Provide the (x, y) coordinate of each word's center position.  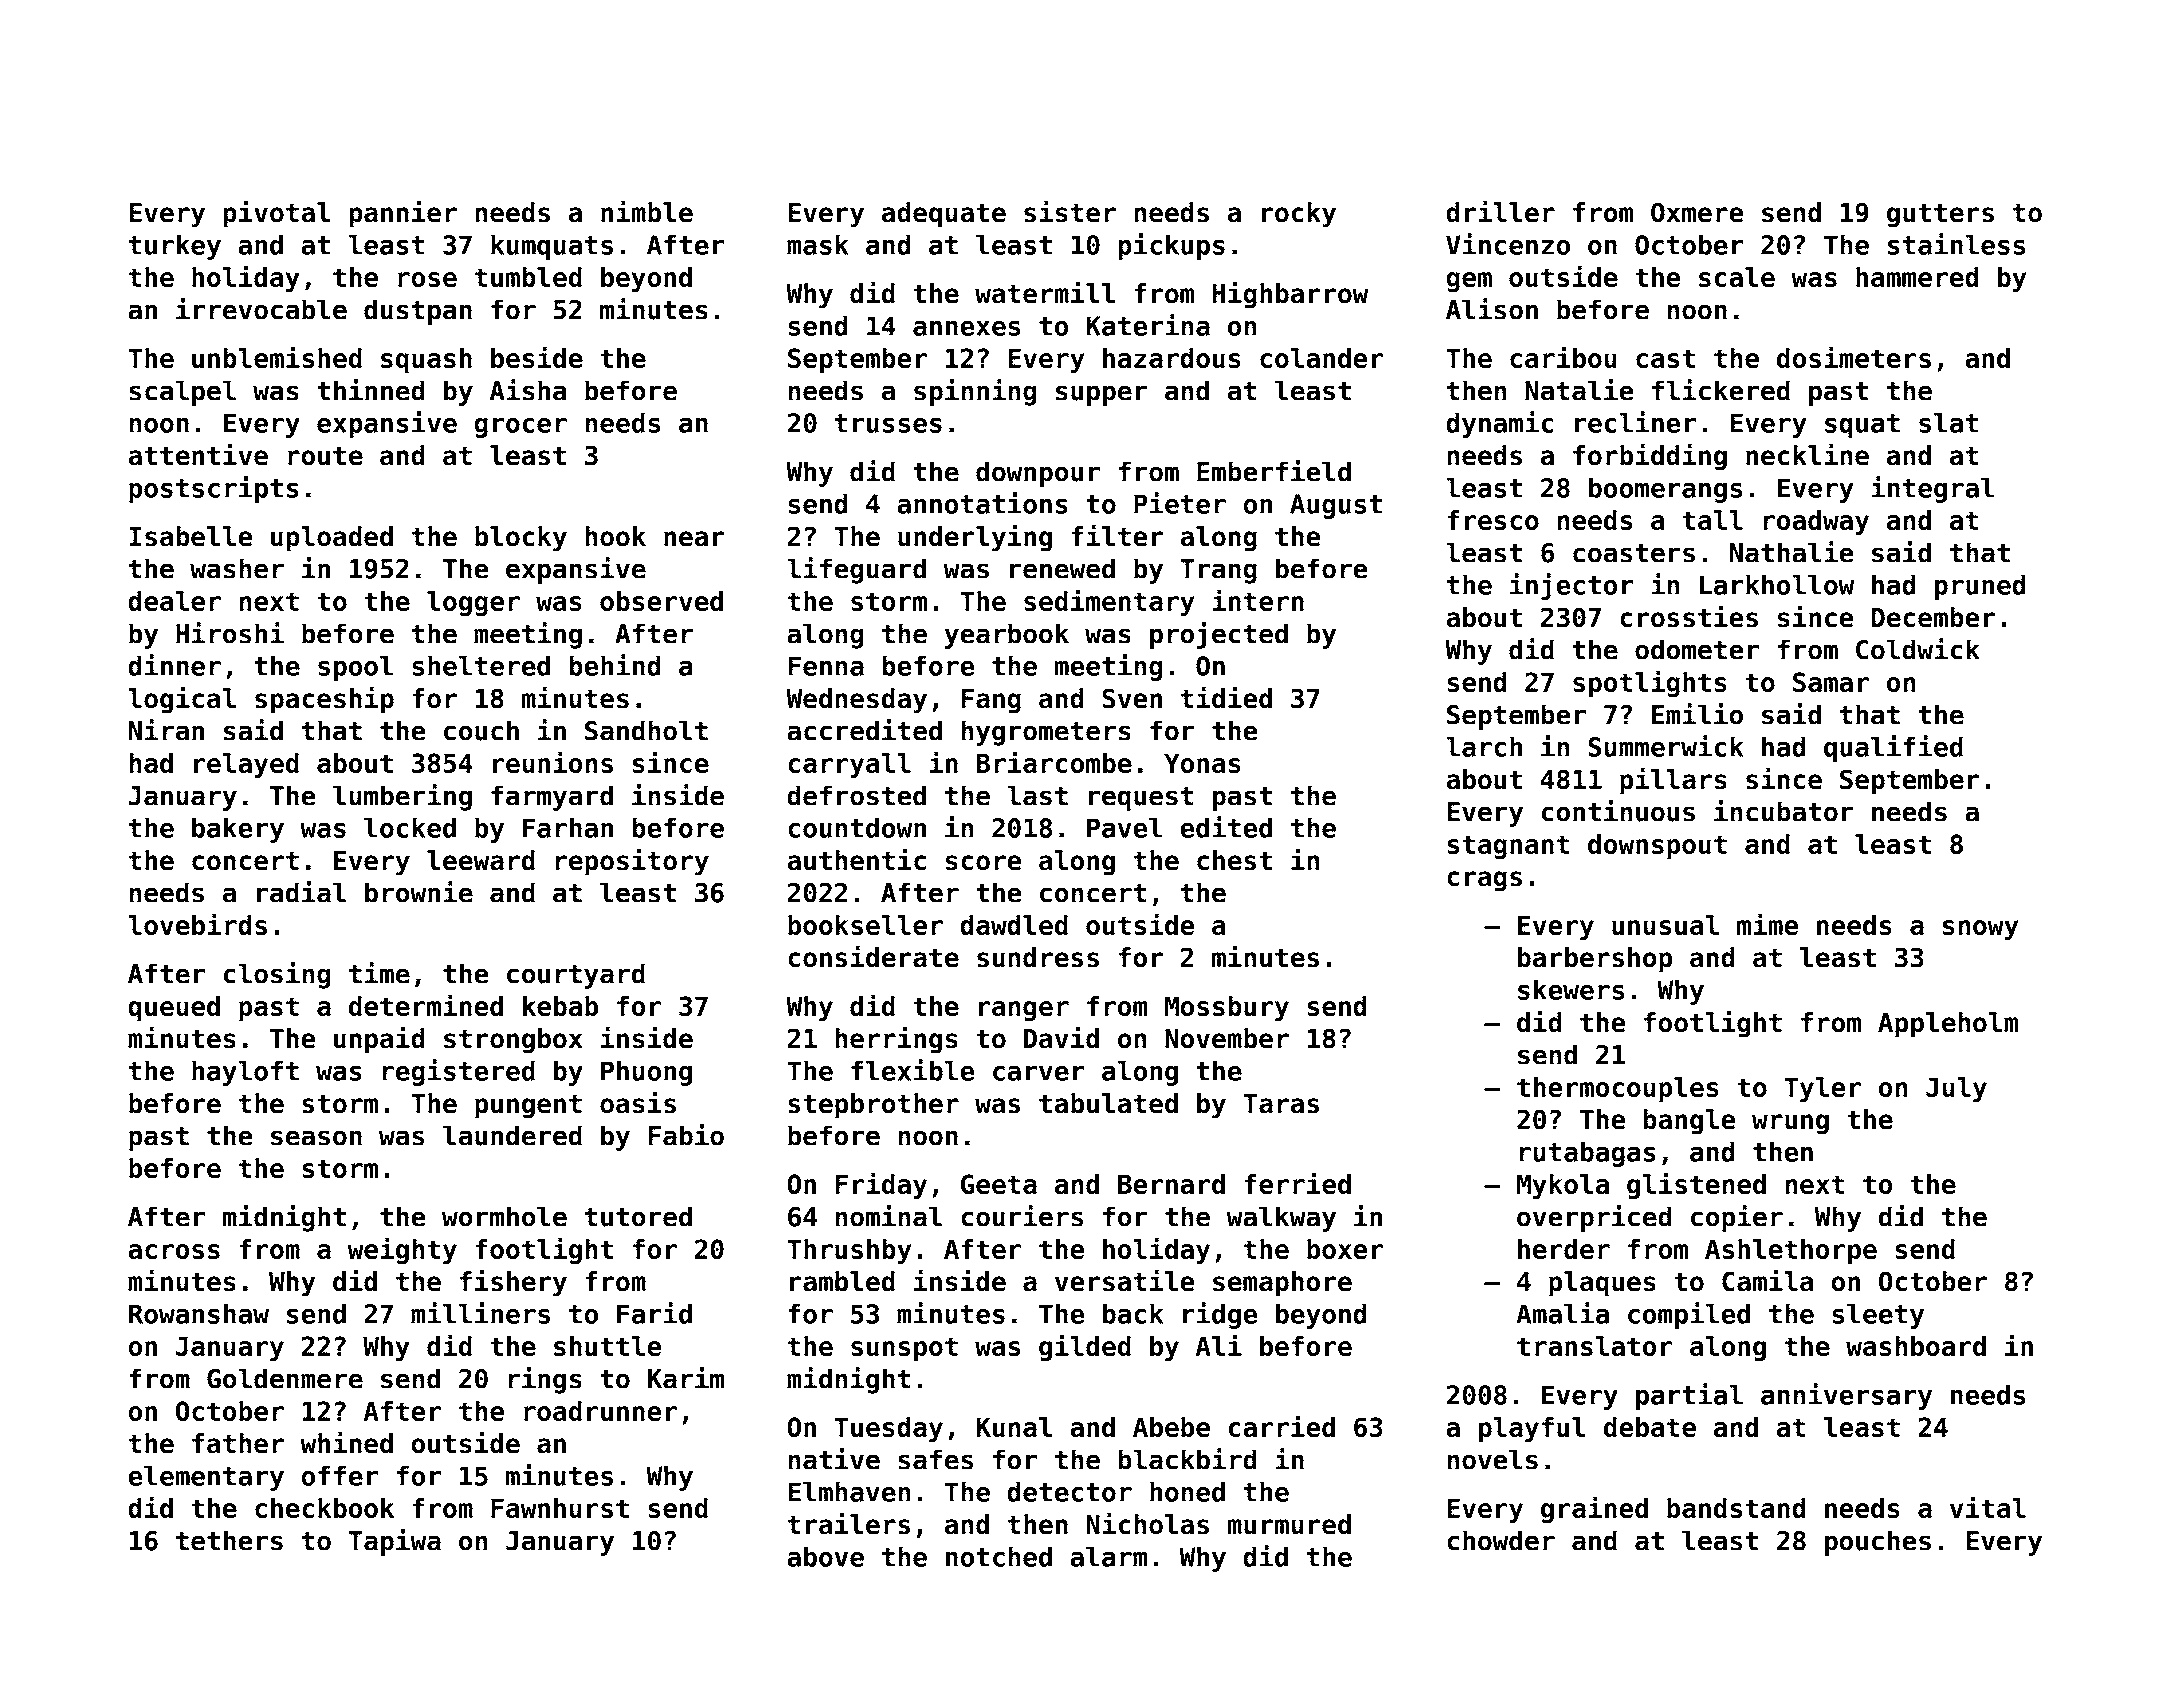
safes (935, 1459)
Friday (881, 1186)
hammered (1917, 277)
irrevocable (261, 309)
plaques (1602, 1284)
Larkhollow (1776, 584)
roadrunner (600, 1411)
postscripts (214, 489)
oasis (638, 1102)
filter (1117, 535)
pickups (1171, 246)
